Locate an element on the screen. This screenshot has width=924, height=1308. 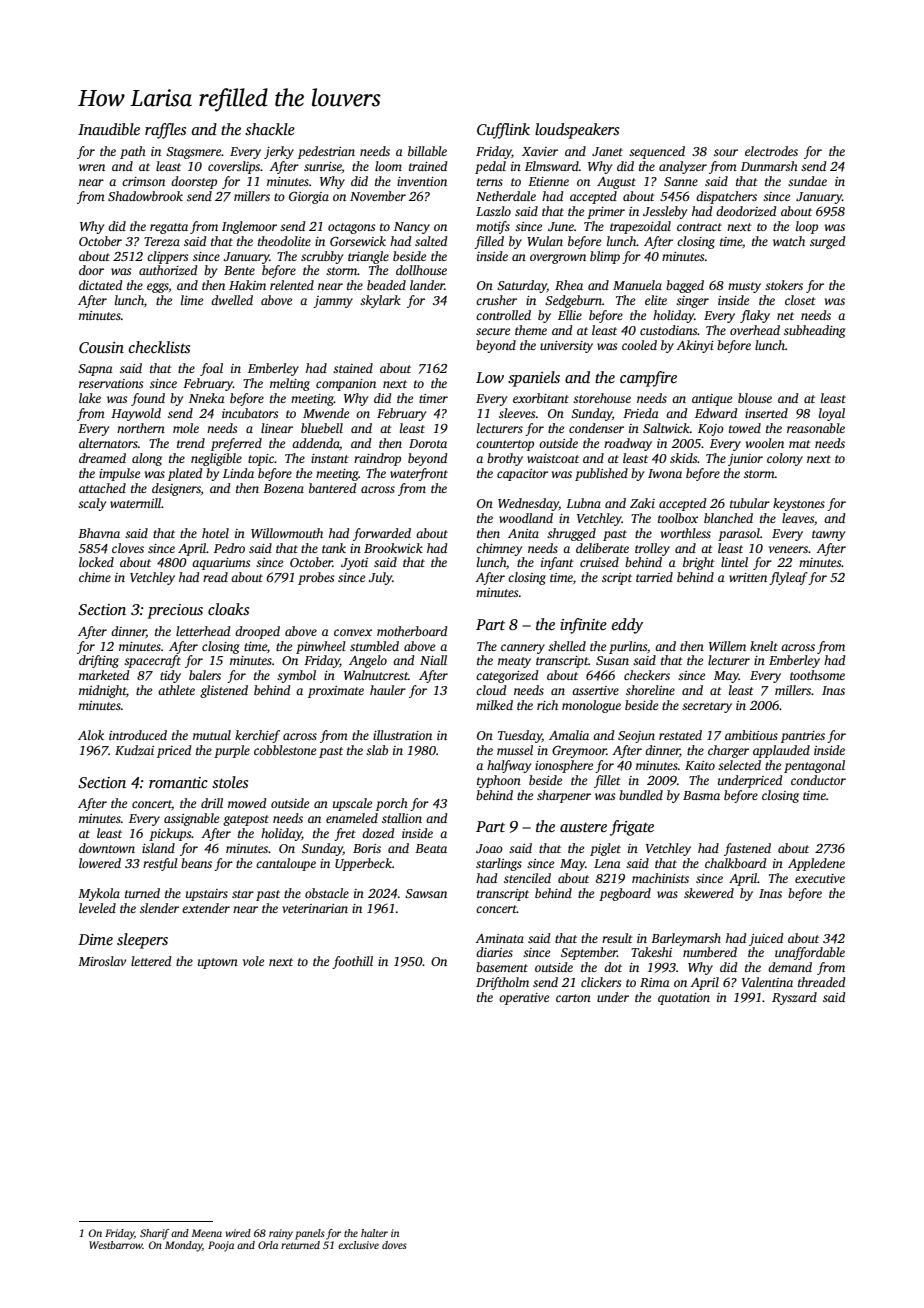
Miroslav is located at coordinates (102, 961).
